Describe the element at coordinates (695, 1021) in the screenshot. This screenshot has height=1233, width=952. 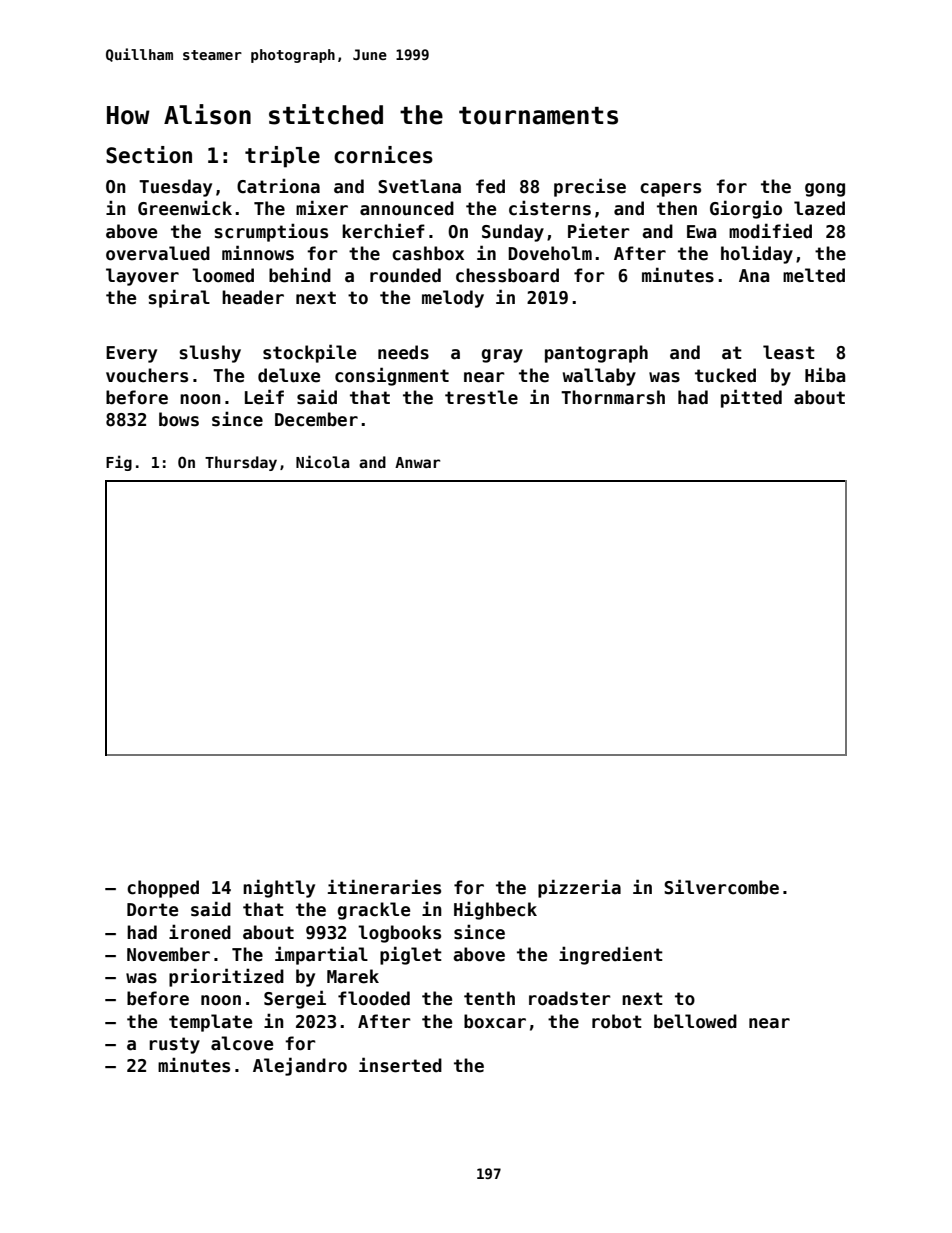
I see `bellowed` at that location.
